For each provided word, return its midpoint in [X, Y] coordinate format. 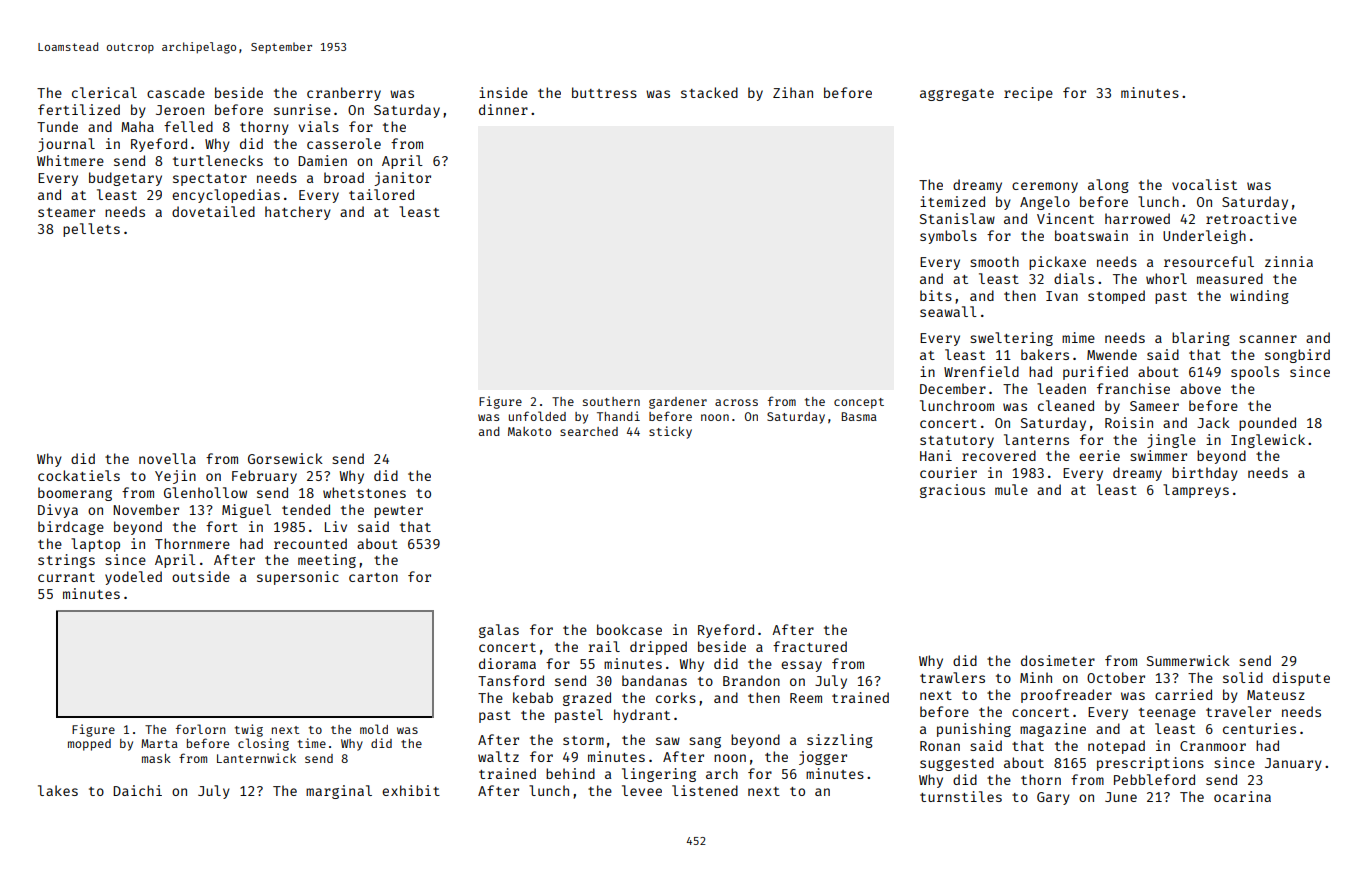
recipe [1028, 94]
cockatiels [79, 475]
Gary [1053, 798]
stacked [709, 92]
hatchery [298, 213]
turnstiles [961, 796]
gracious [952, 491]
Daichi [137, 790]
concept [859, 403]
